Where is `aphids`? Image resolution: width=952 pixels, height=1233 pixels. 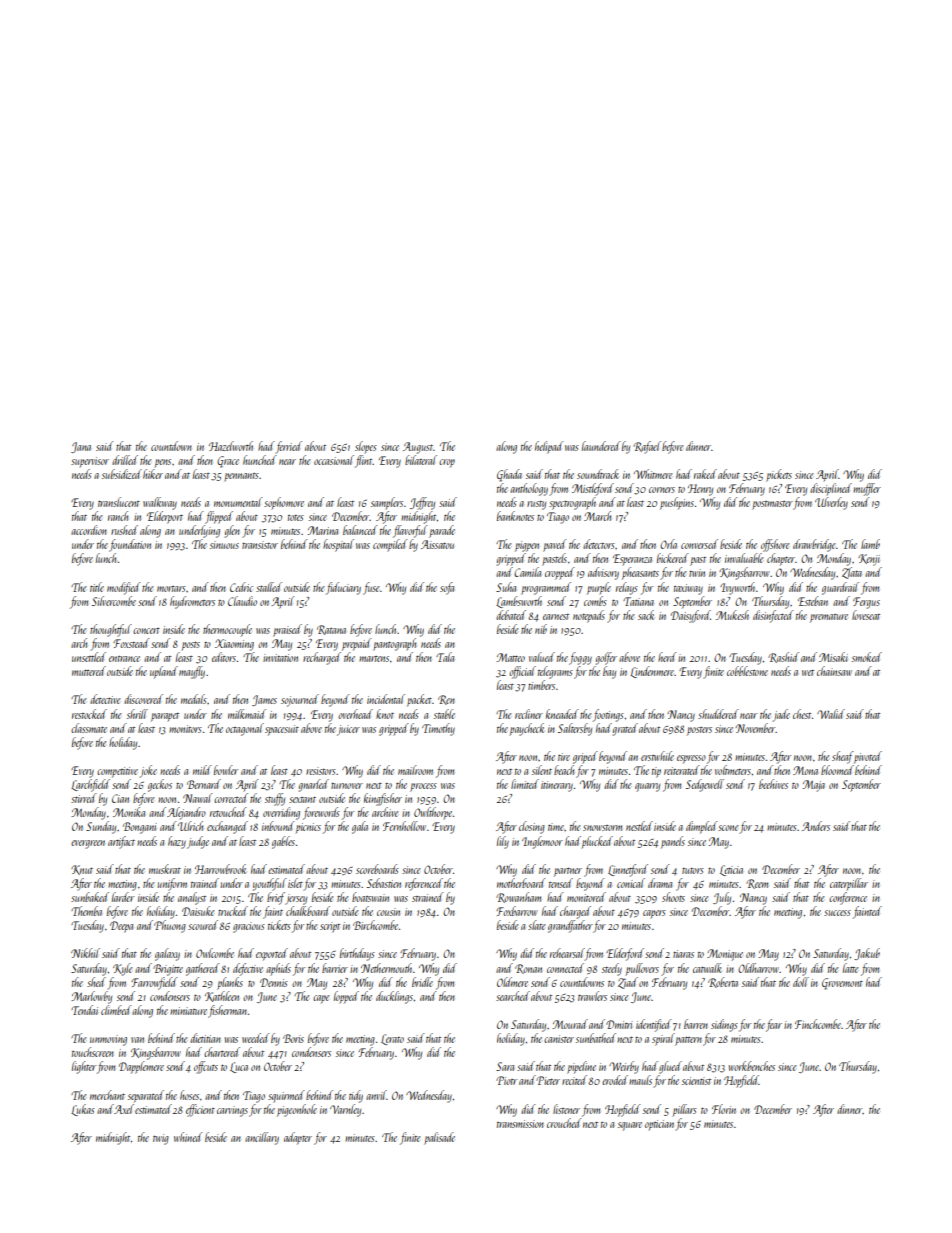 aphids is located at coordinates (278, 969).
